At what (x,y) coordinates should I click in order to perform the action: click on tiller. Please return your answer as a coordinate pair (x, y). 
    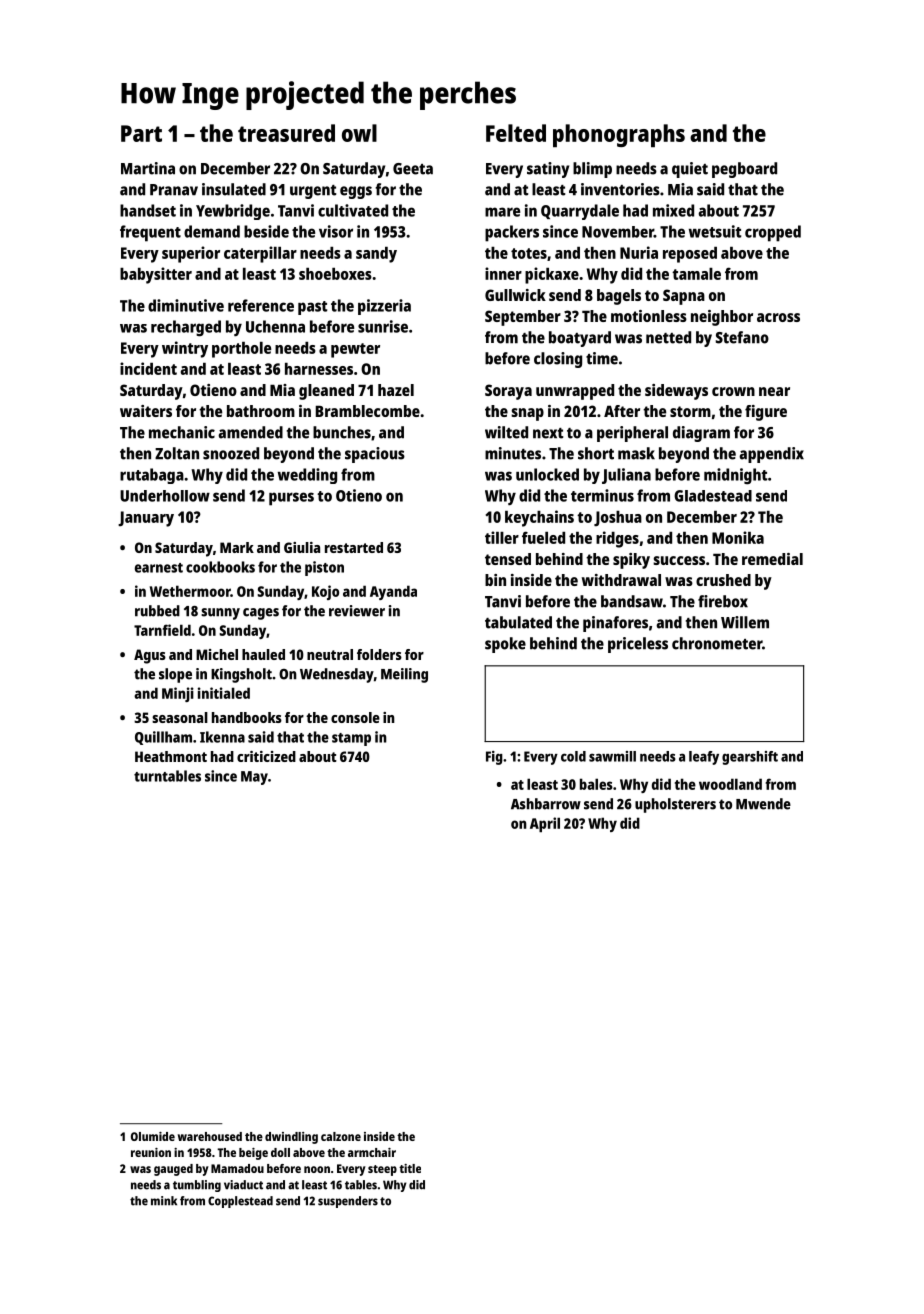
    Looking at the image, I should click on (502, 537).
